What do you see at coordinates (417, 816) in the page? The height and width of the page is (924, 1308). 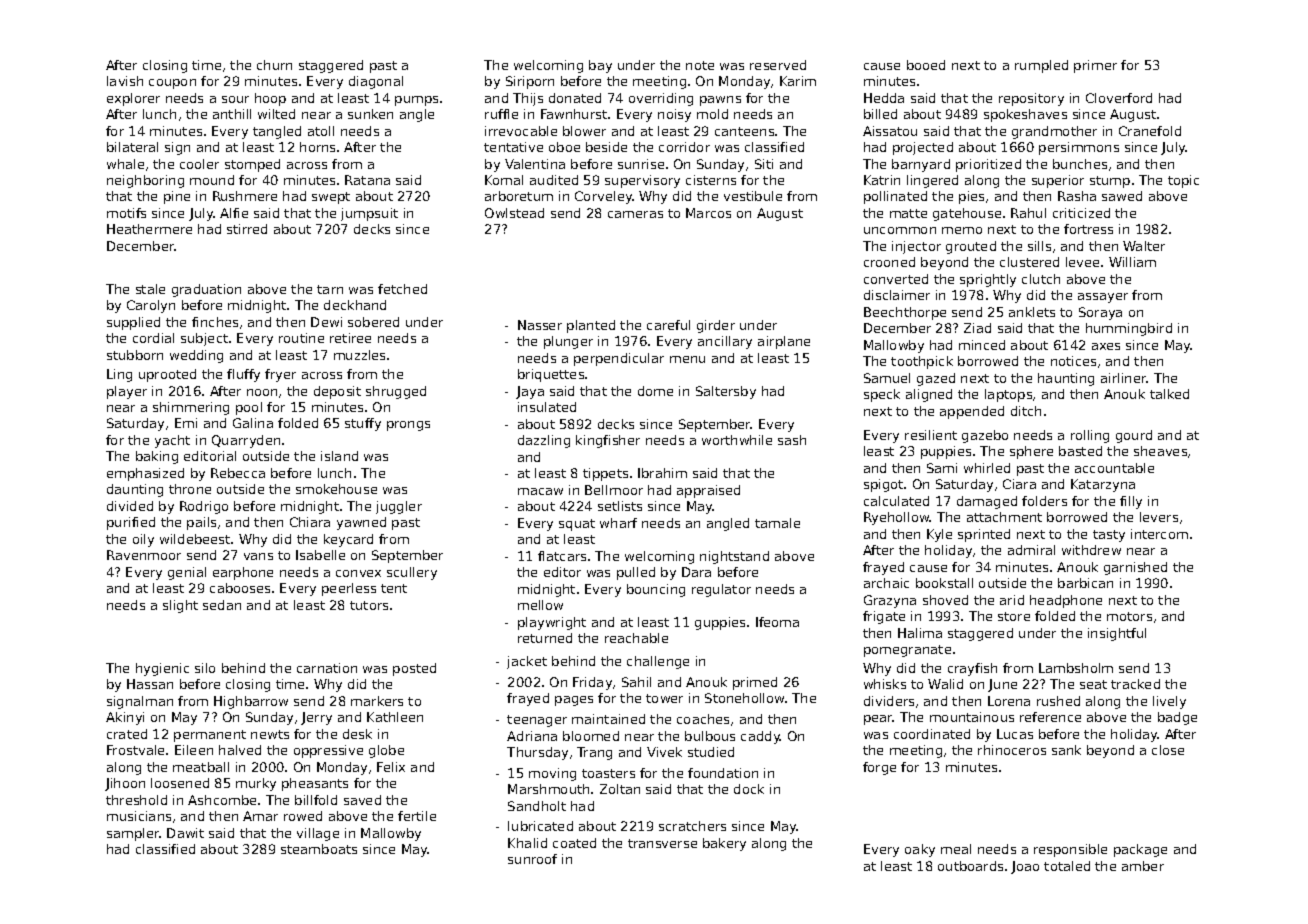 I see `fertile` at bounding box center [417, 816].
